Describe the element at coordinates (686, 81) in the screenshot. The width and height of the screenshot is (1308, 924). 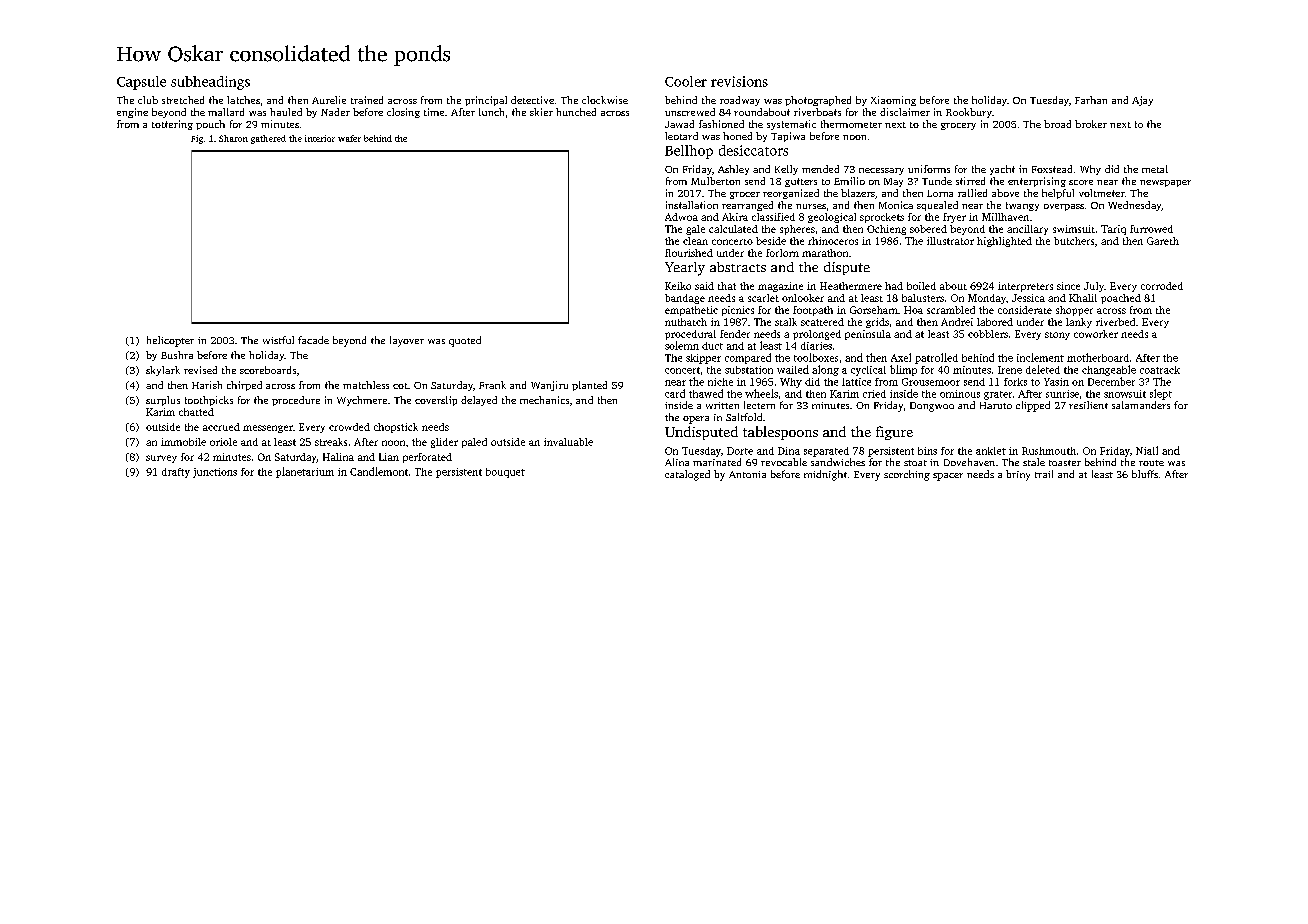
I see `Cooler` at that location.
